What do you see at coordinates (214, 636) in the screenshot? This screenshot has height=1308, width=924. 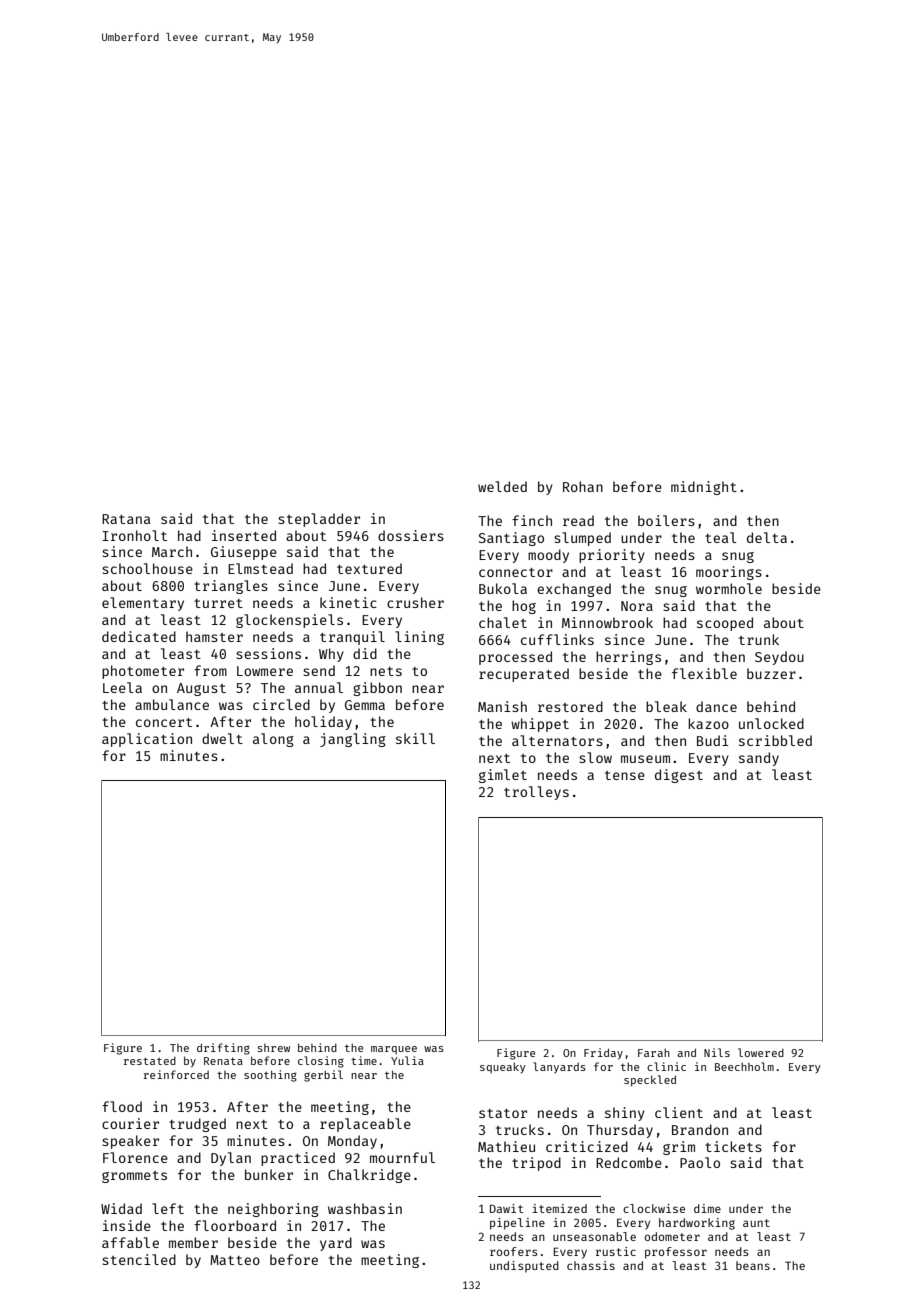 I see `hamster` at bounding box center [214, 636].
